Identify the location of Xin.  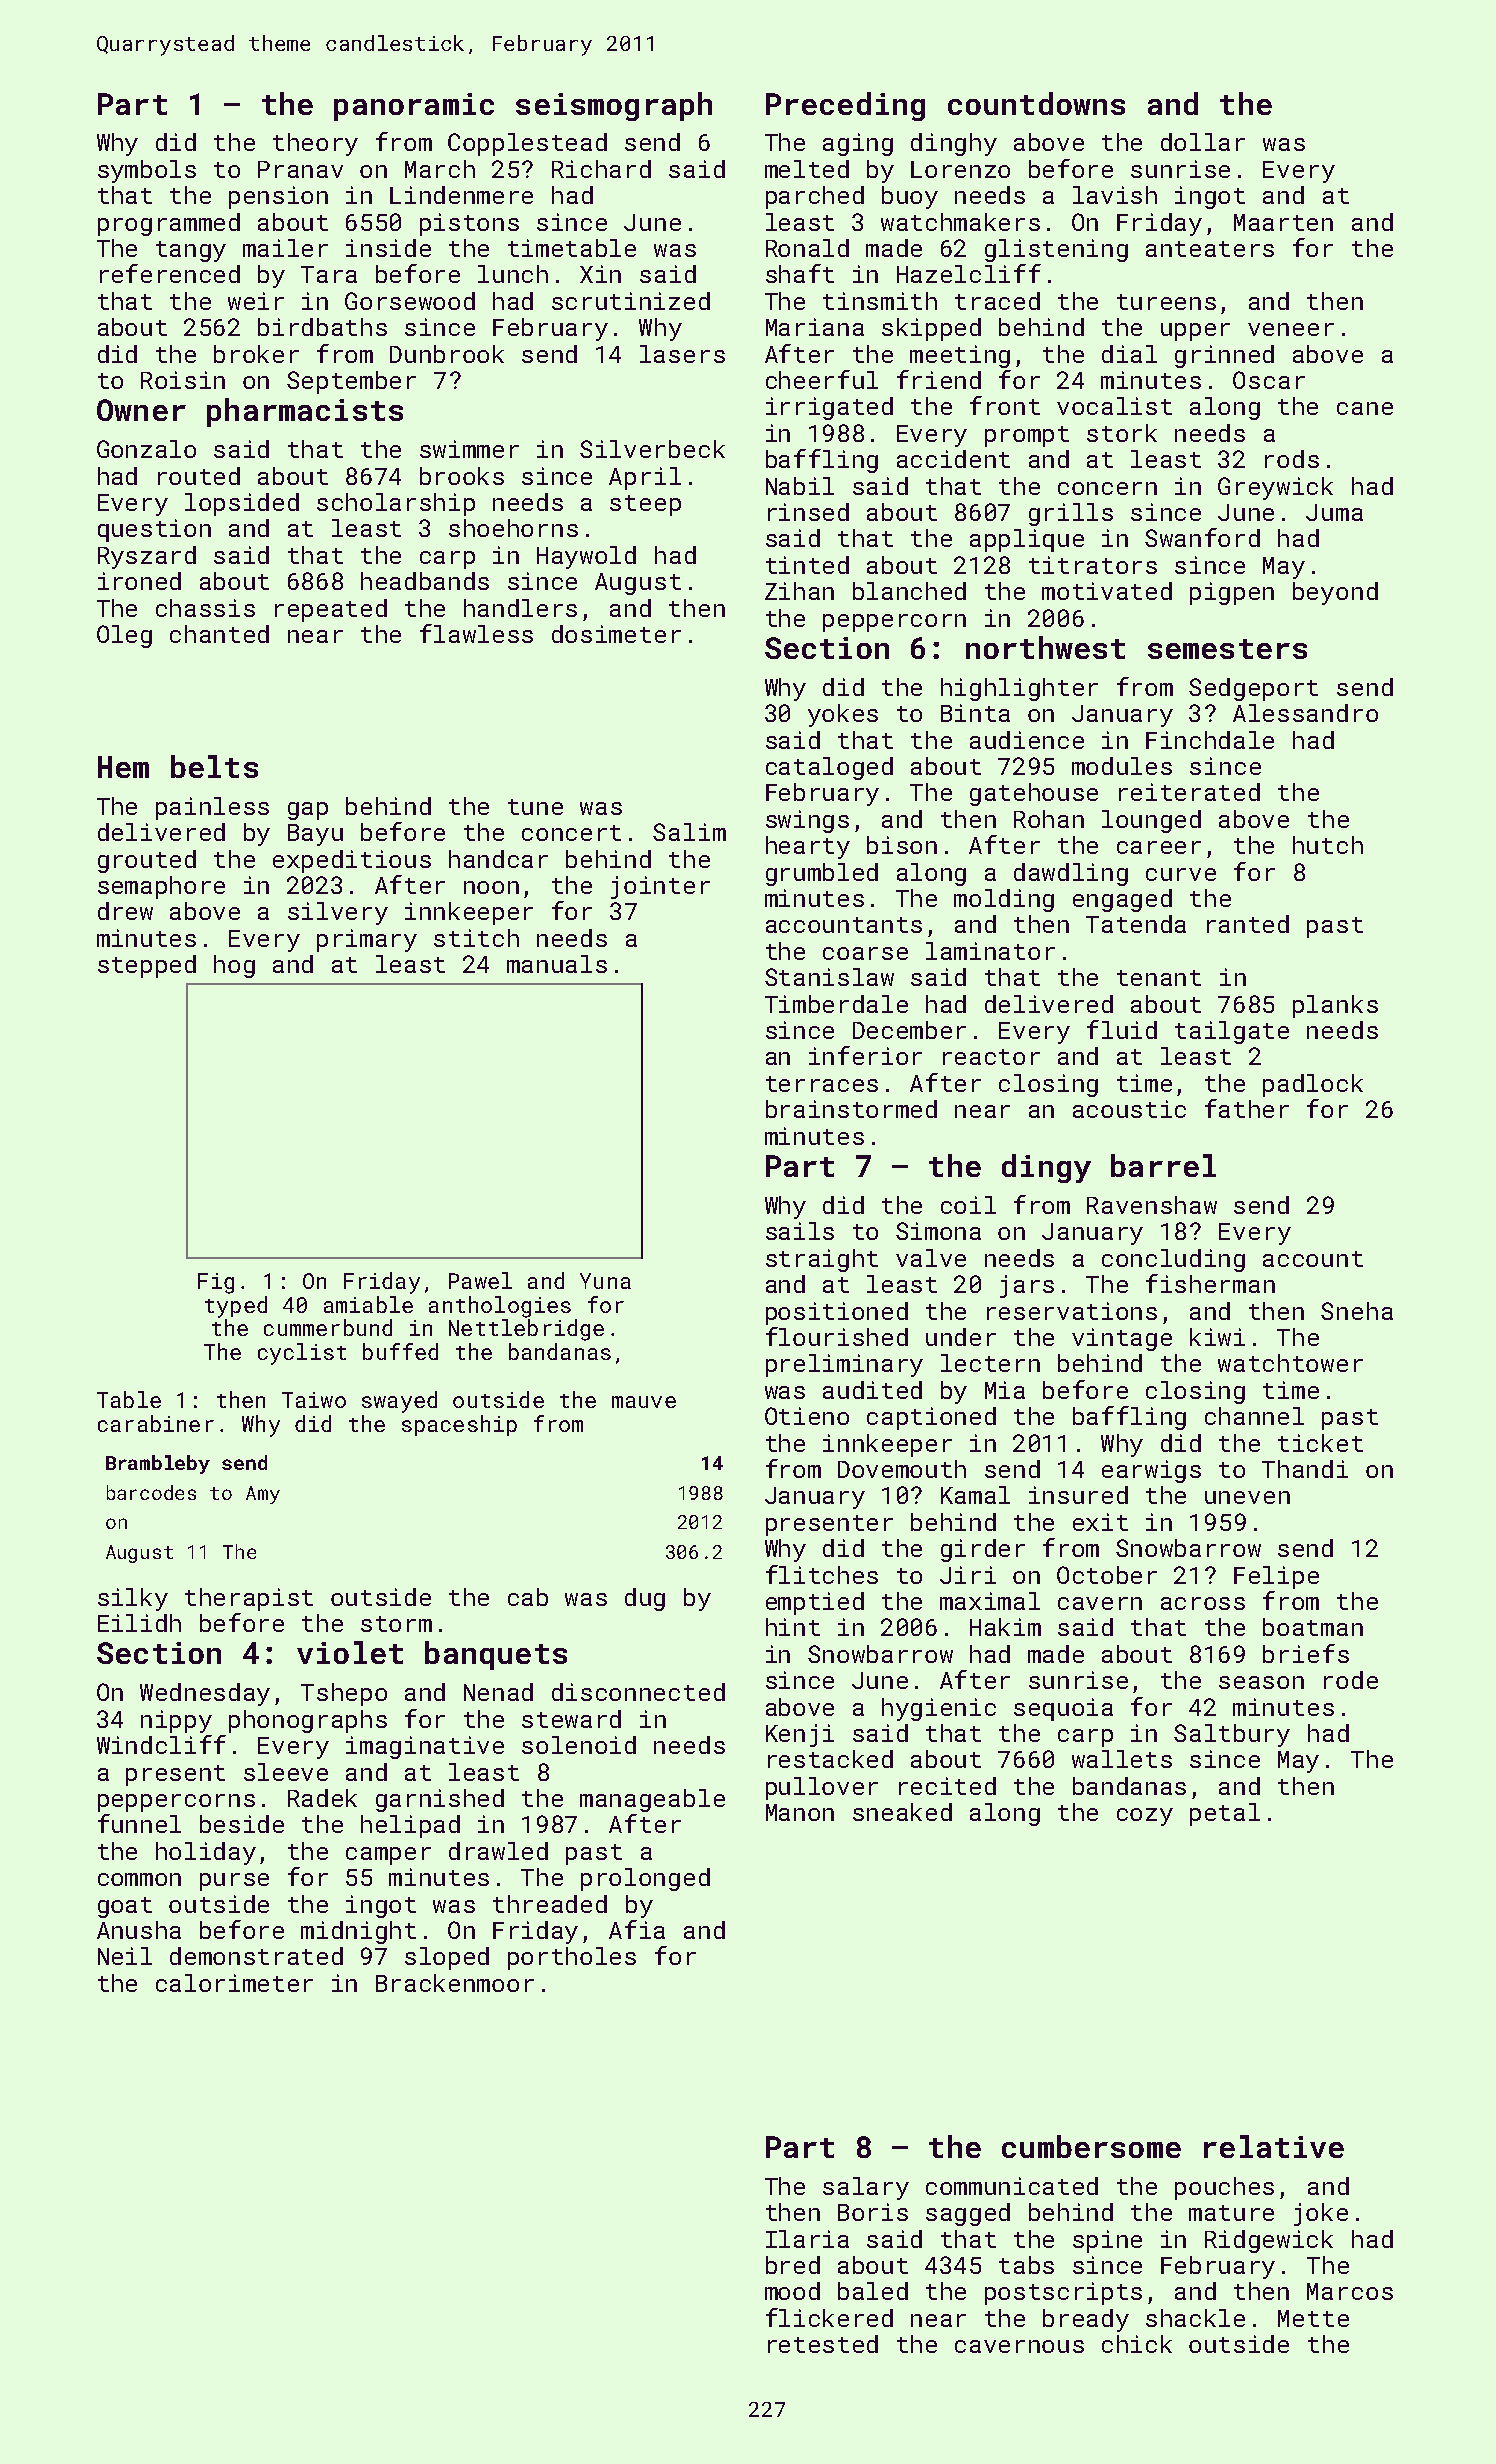
(600, 274).
